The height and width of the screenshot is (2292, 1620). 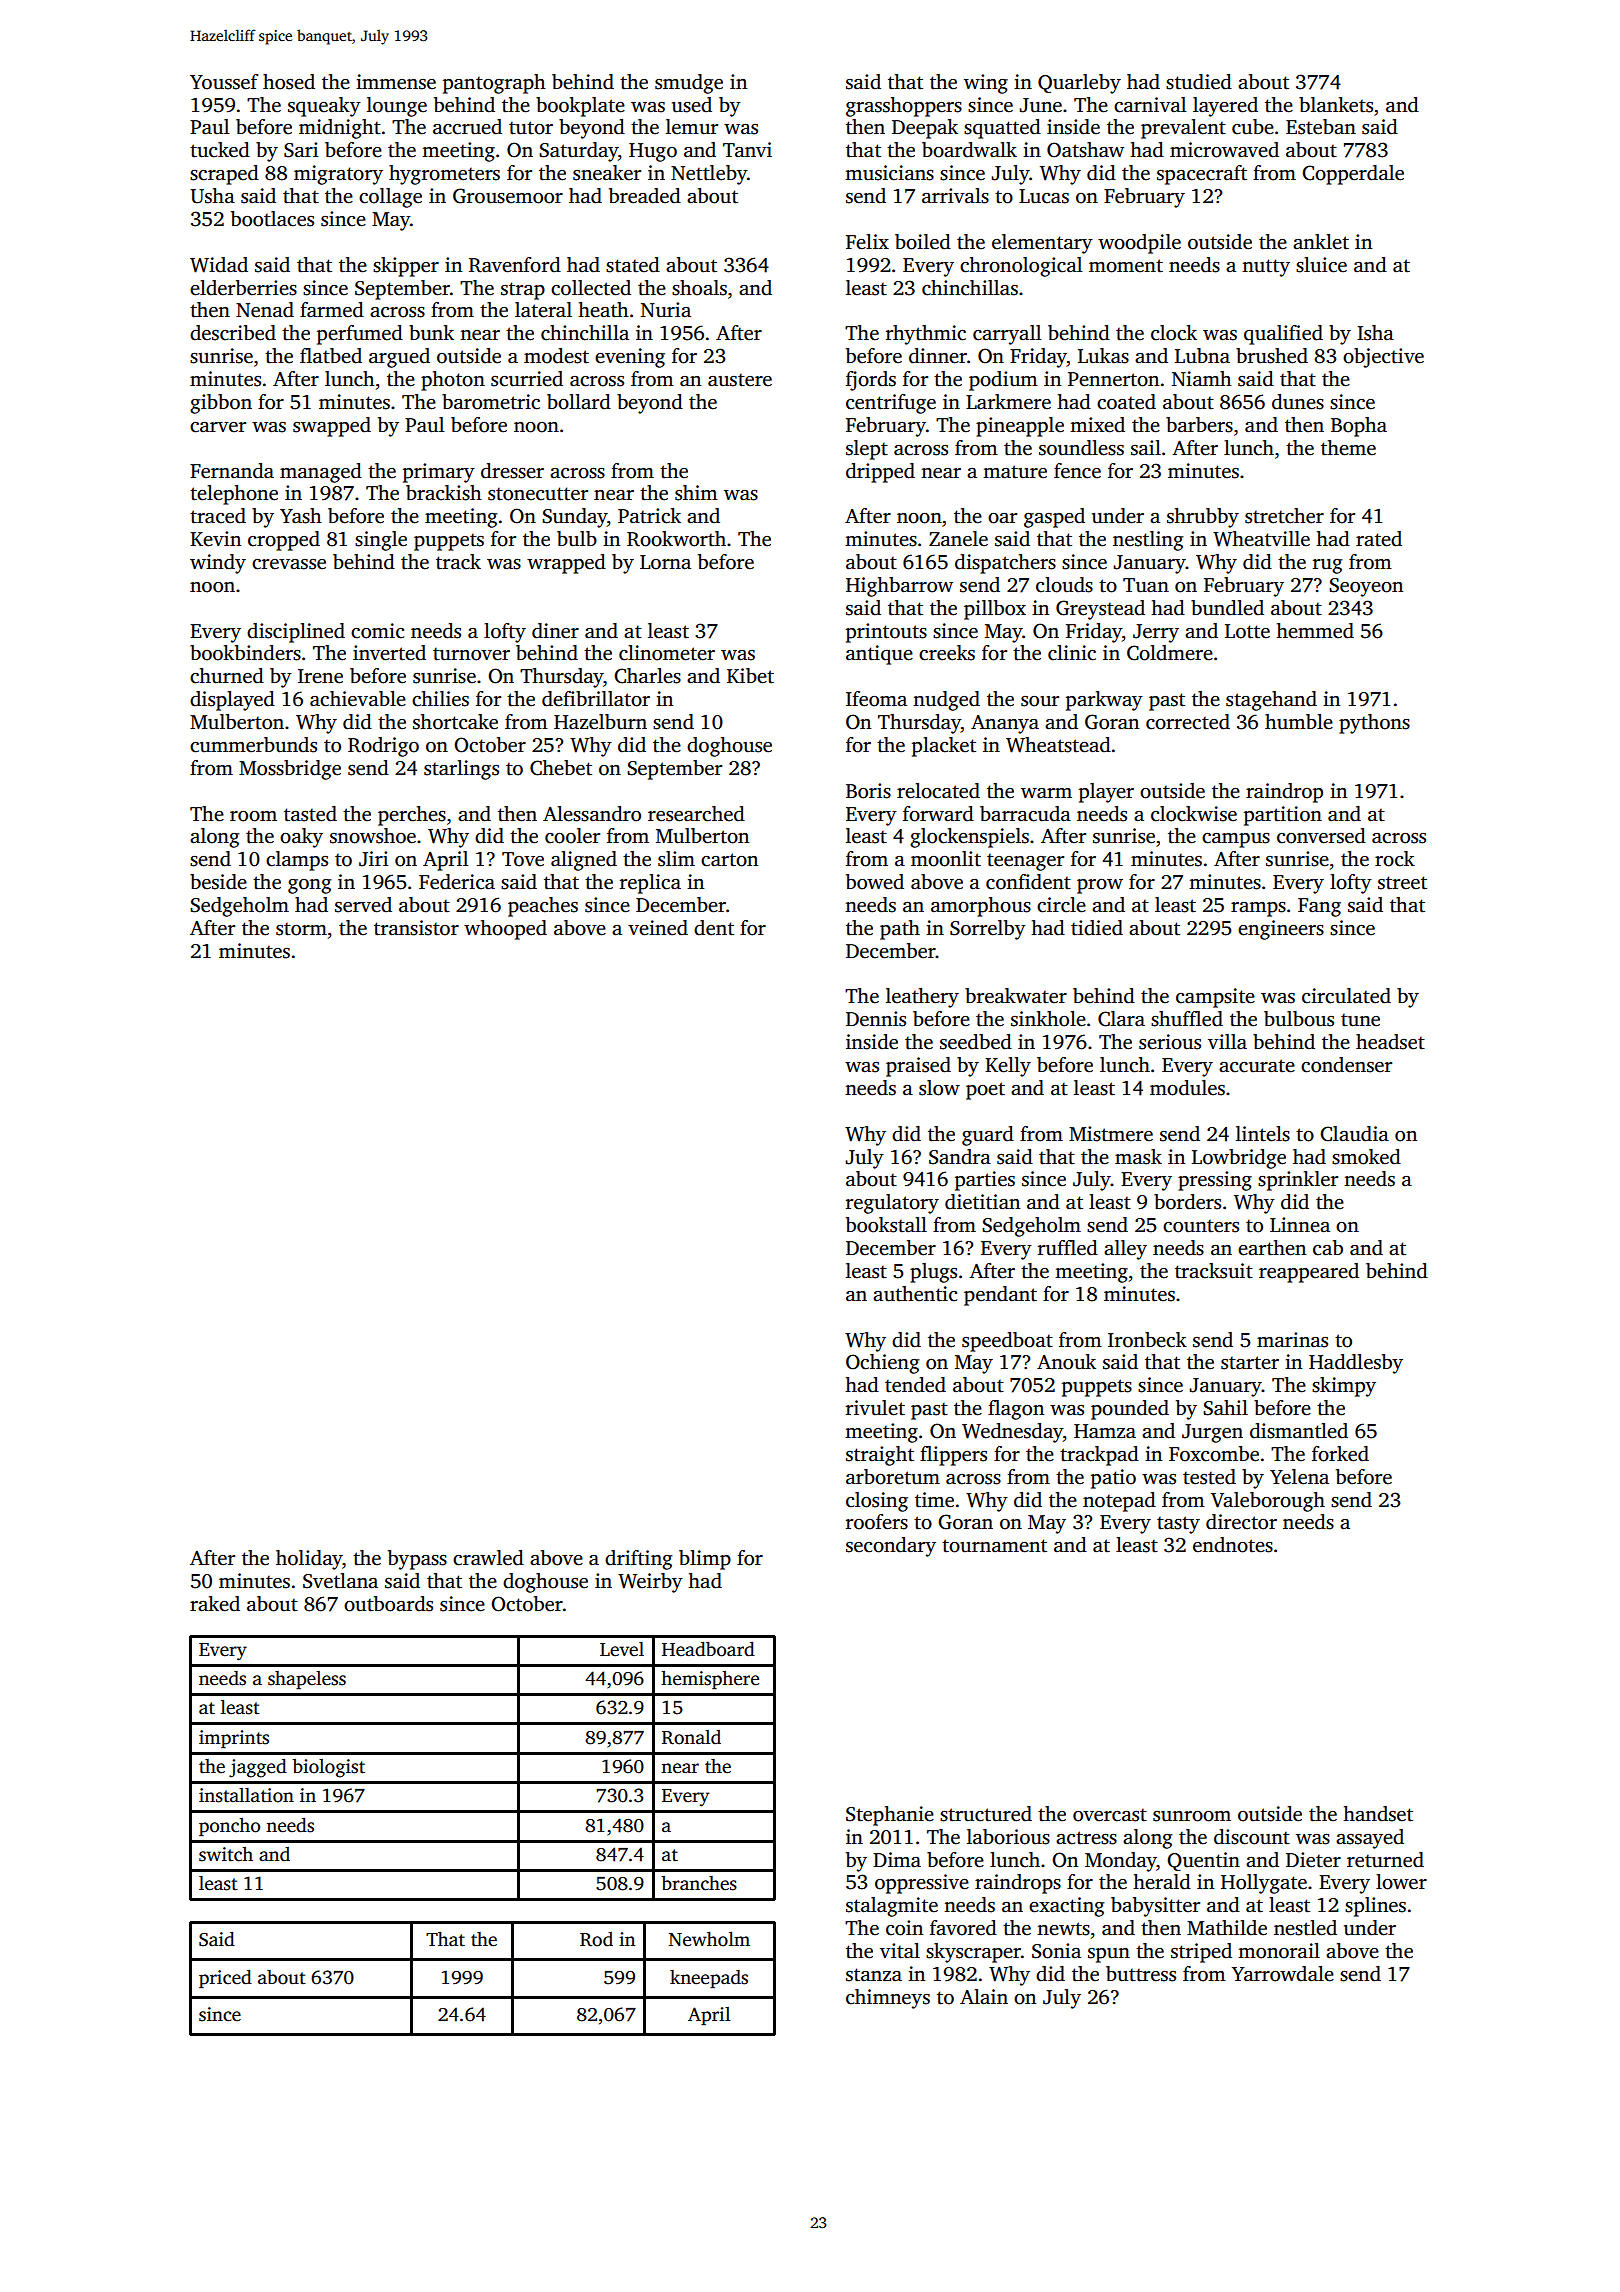 I want to click on turnover, so click(x=471, y=654).
